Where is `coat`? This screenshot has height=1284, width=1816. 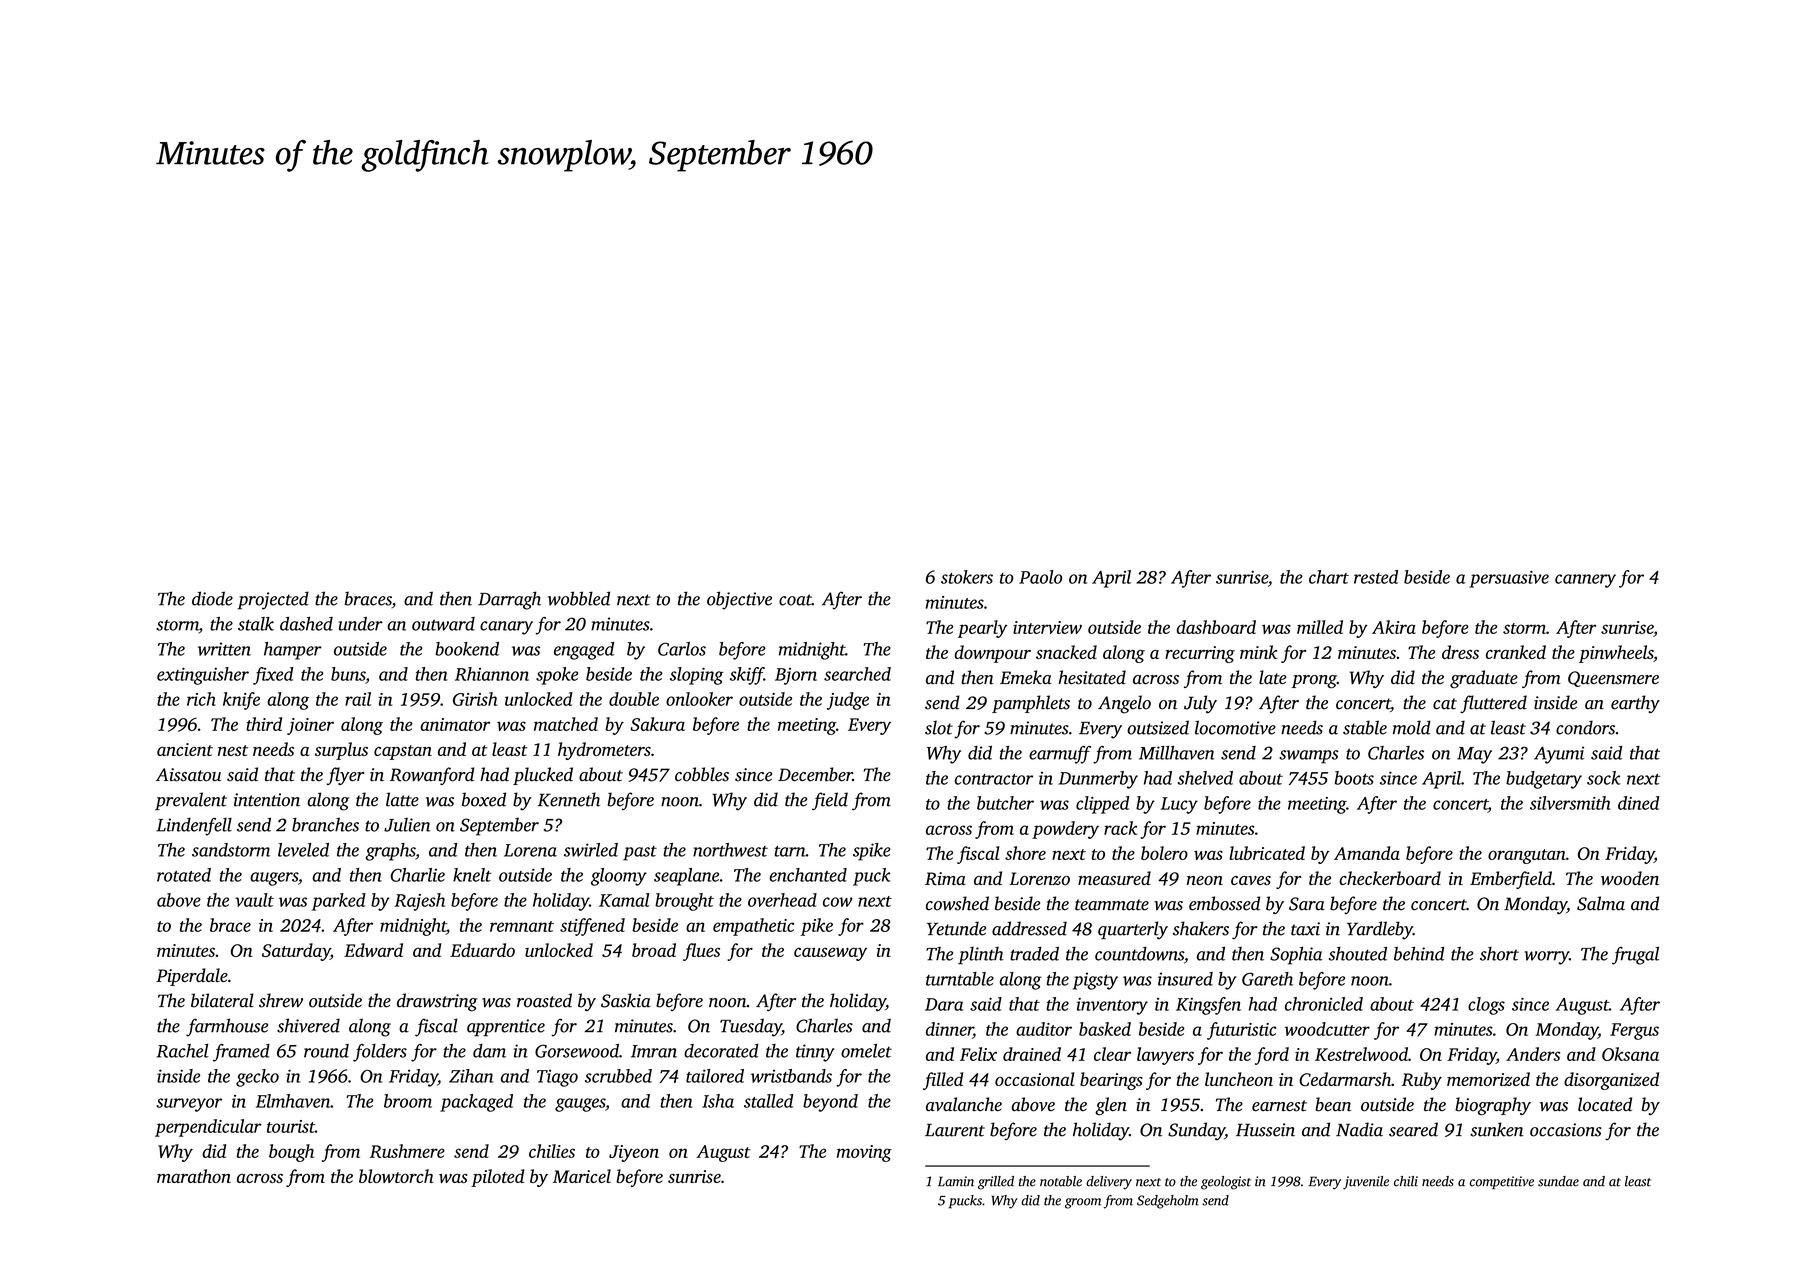
coat is located at coordinates (795, 600).
